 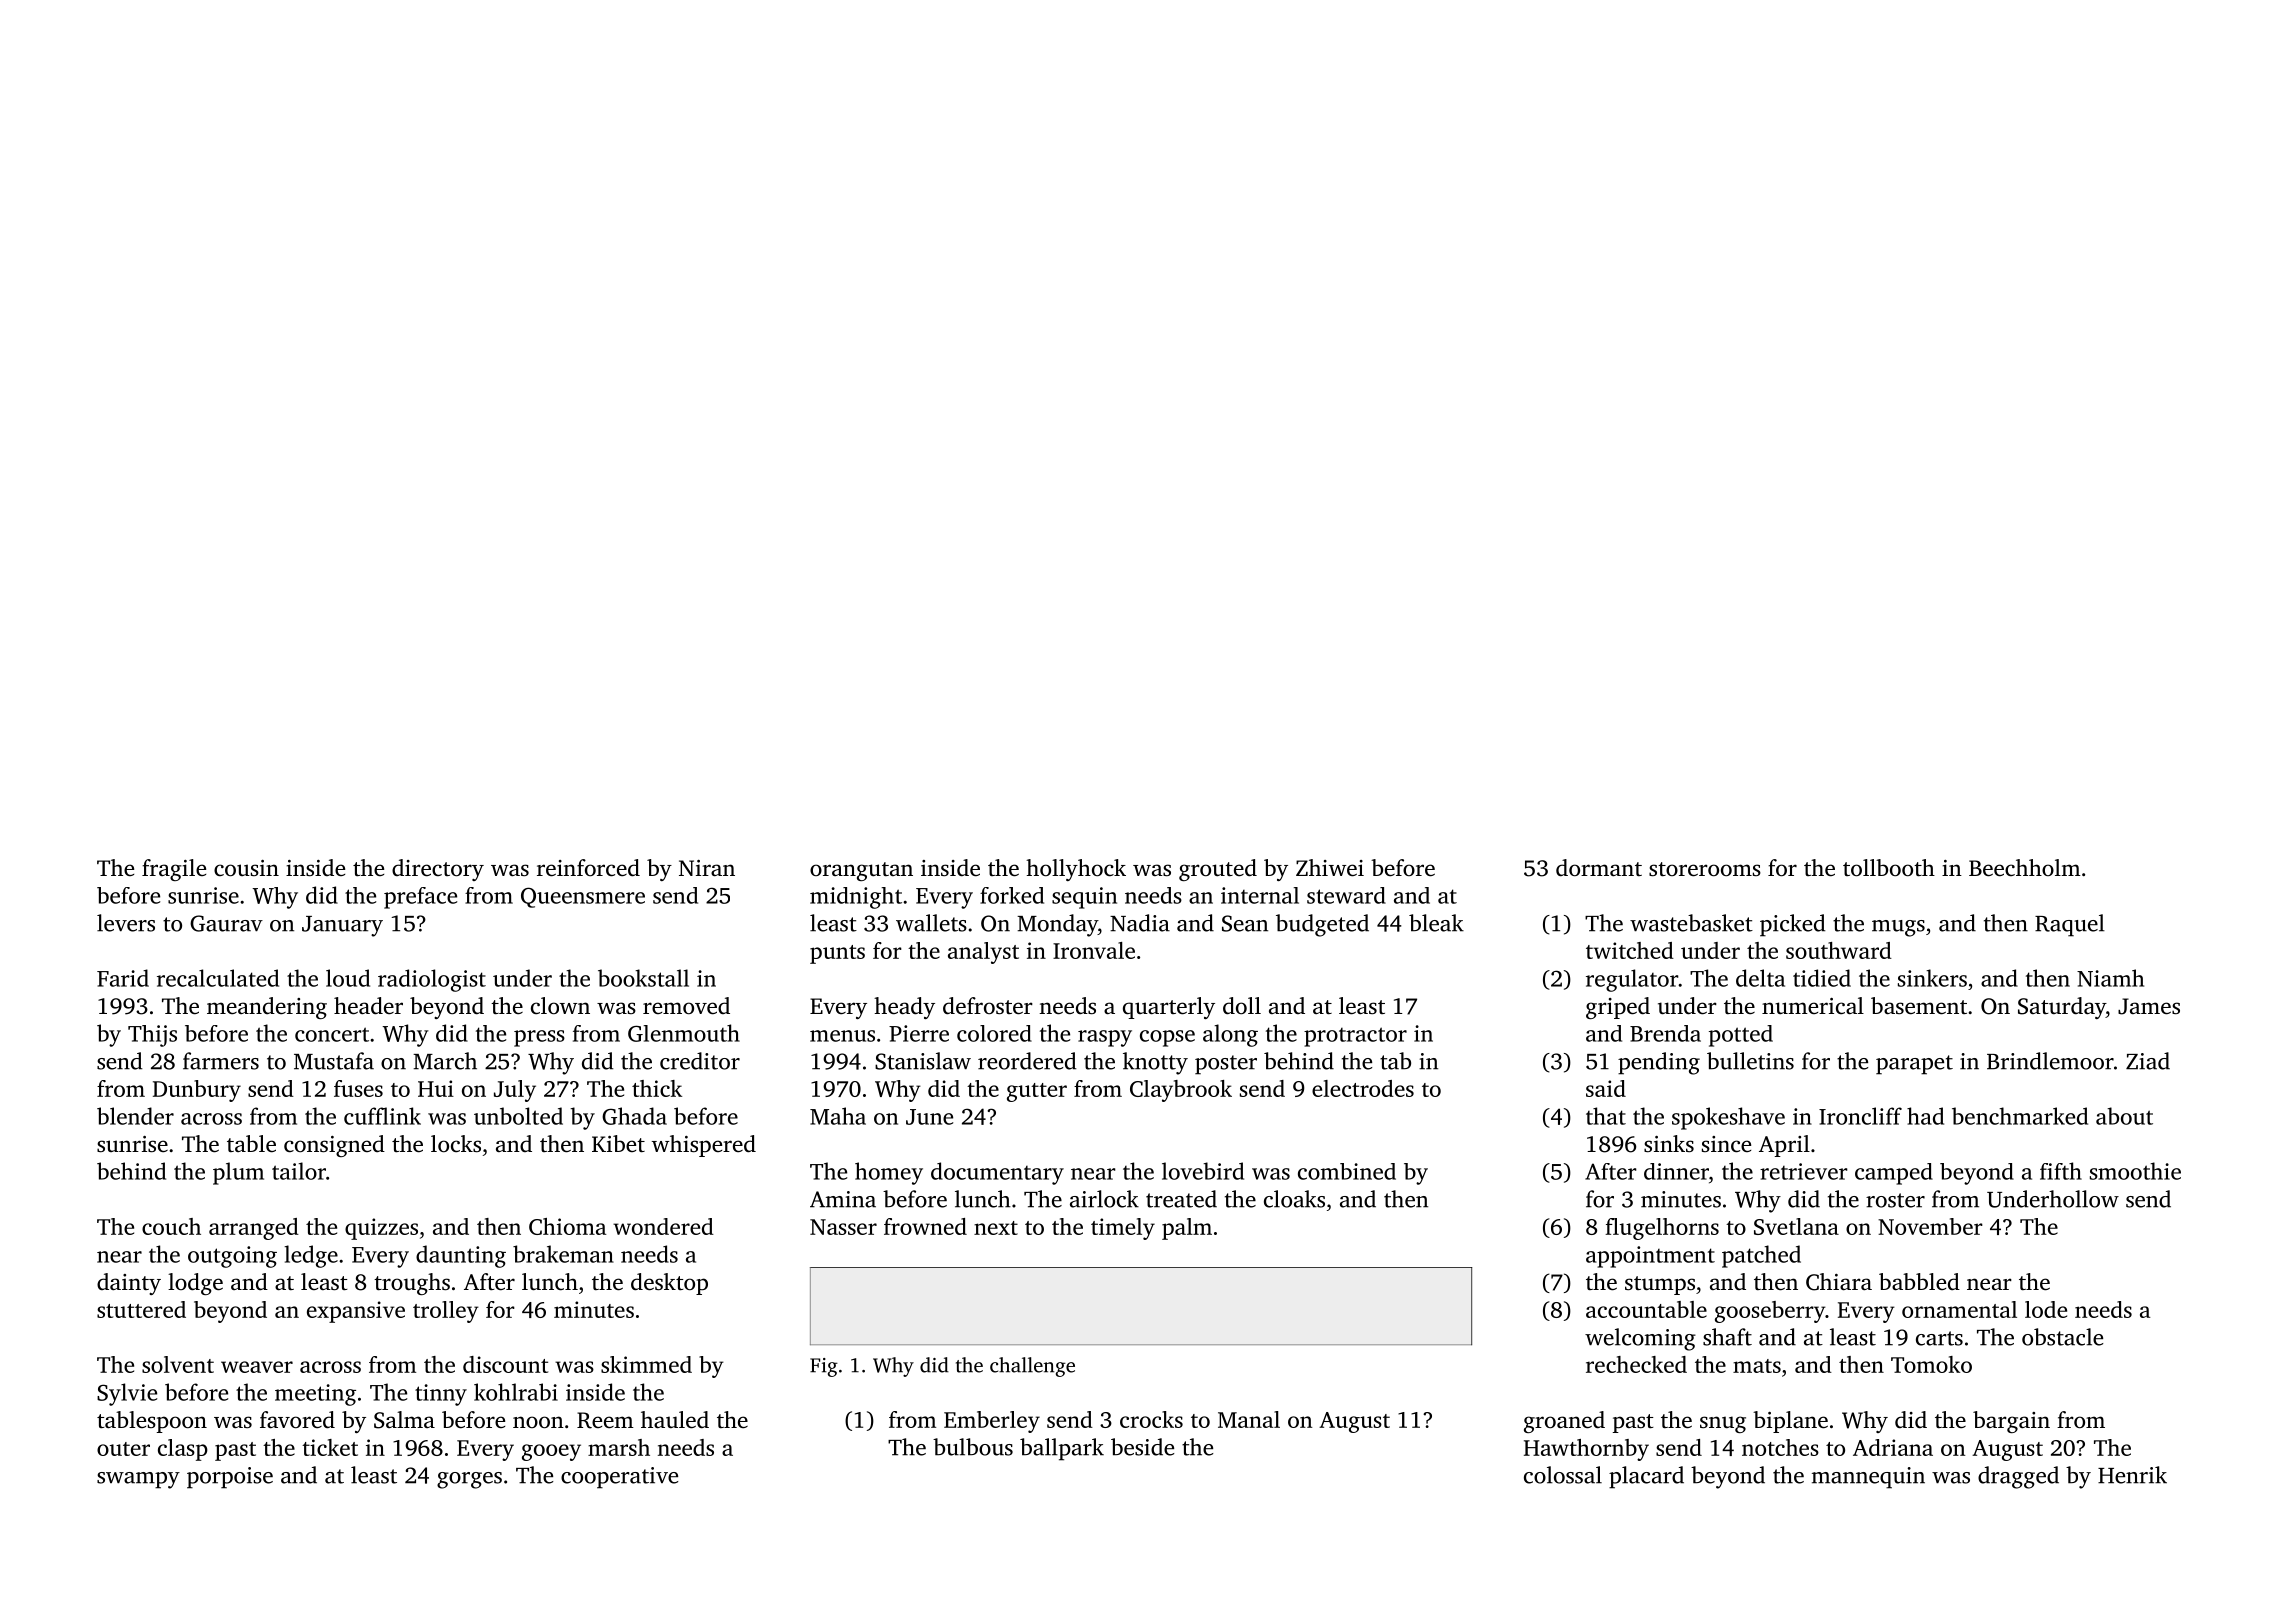 I want to click on Brindlemoor, so click(x=2050, y=1061).
